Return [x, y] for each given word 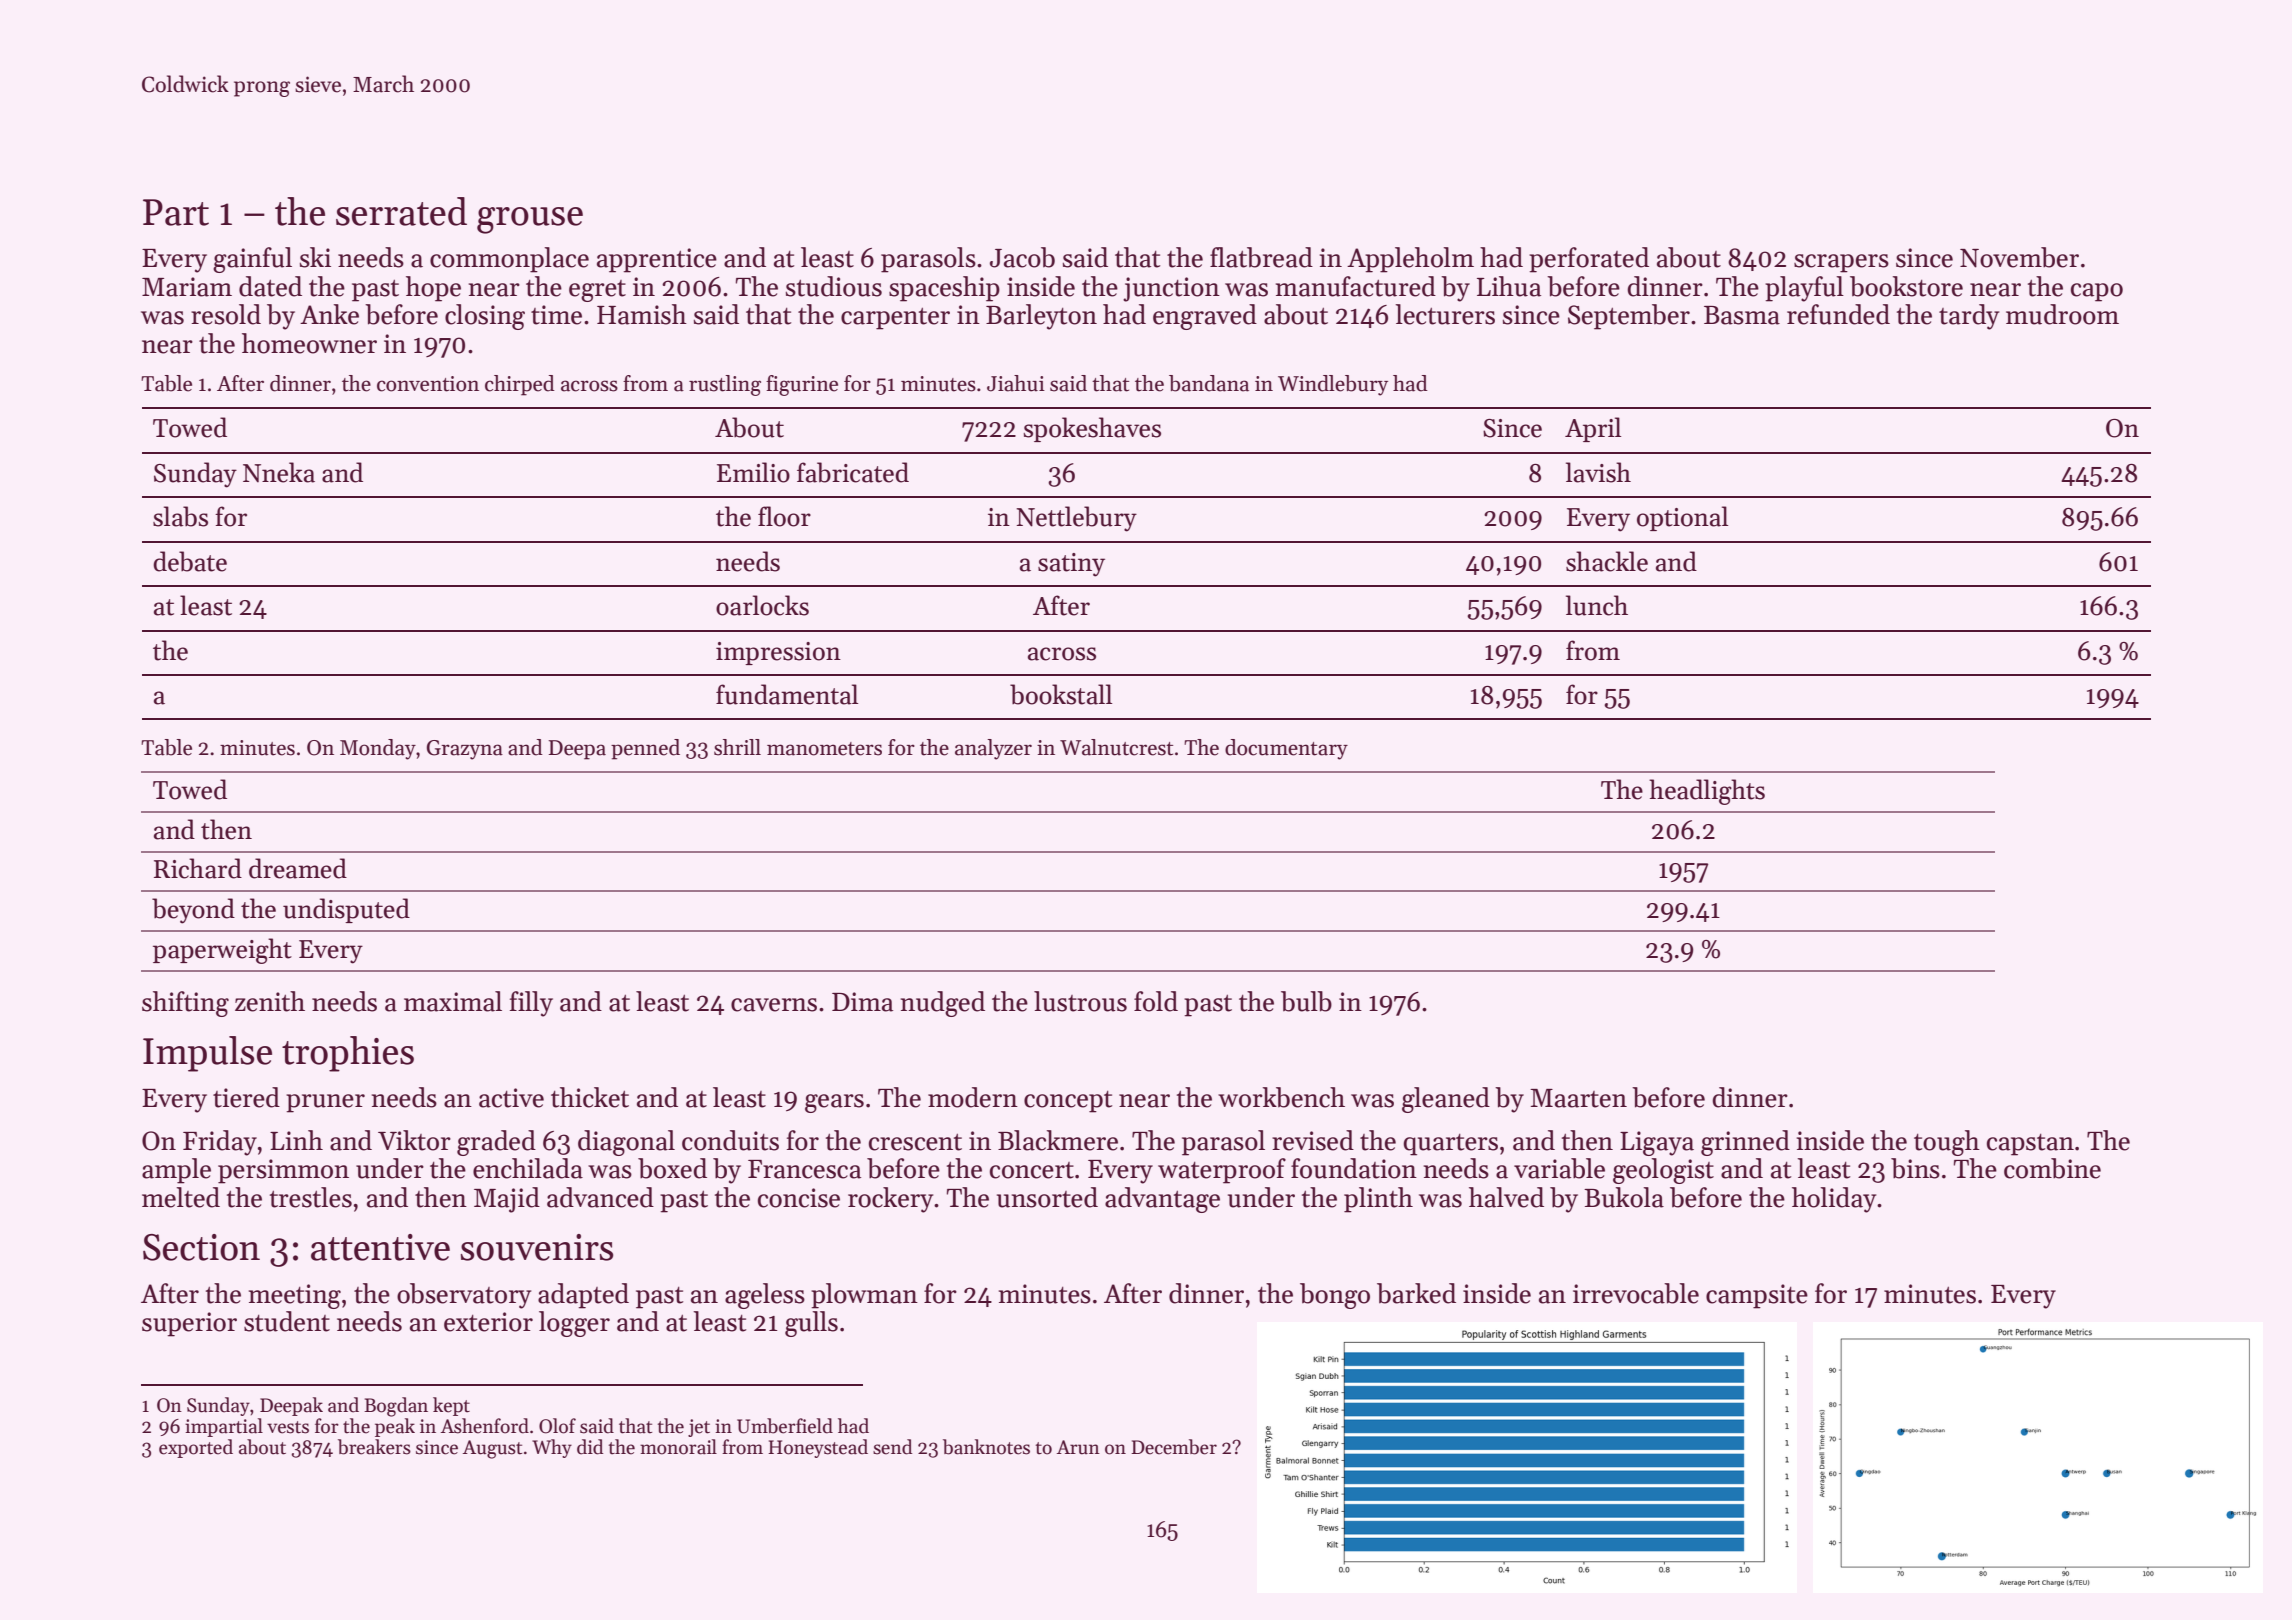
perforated [1589, 260]
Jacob [1022, 257]
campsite [1757, 1296]
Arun [1078, 1447]
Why [552, 1448]
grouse [530, 220]
